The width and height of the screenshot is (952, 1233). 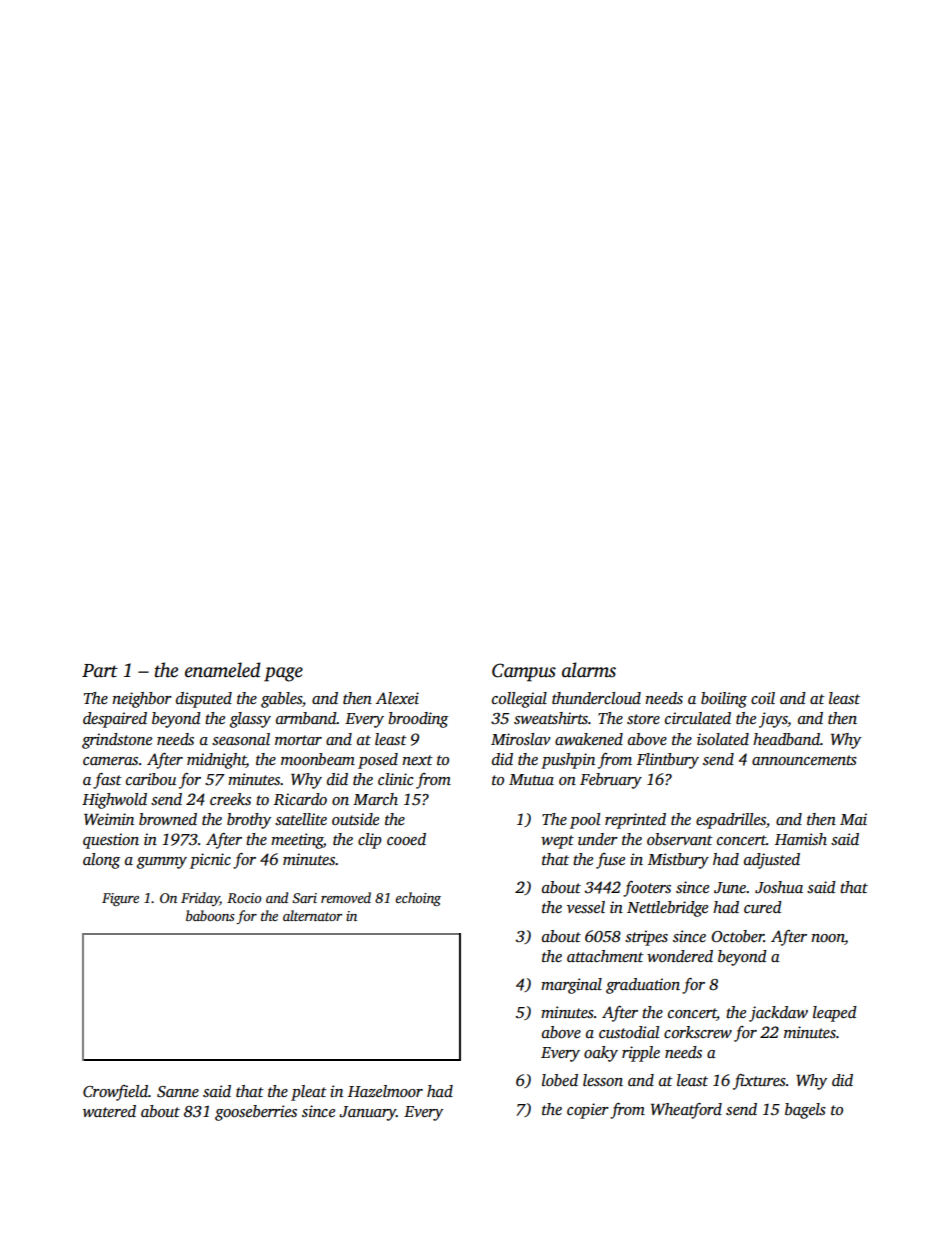 What do you see at coordinates (115, 1093) in the screenshot?
I see `Crowfield` at bounding box center [115, 1093].
